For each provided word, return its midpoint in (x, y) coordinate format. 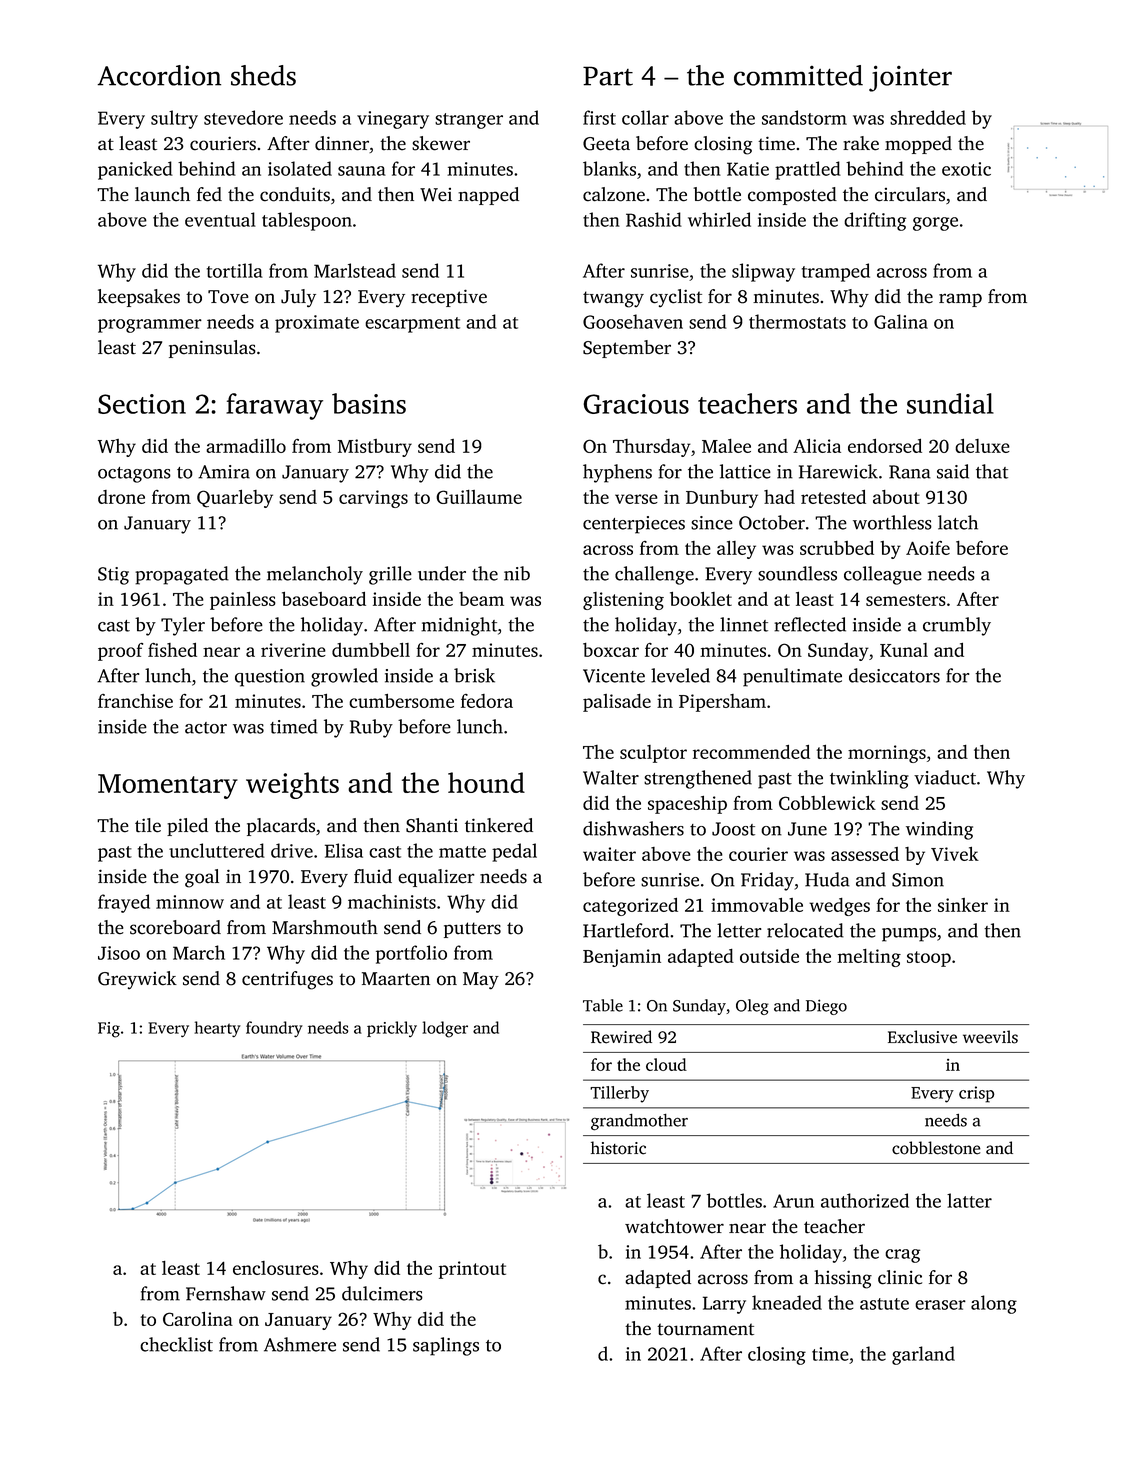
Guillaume (479, 497)
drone (121, 497)
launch (162, 194)
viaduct (945, 777)
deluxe (982, 446)
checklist (176, 1344)
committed (798, 75)
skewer (441, 143)
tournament (705, 1329)
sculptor (653, 754)
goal (202, 878)
